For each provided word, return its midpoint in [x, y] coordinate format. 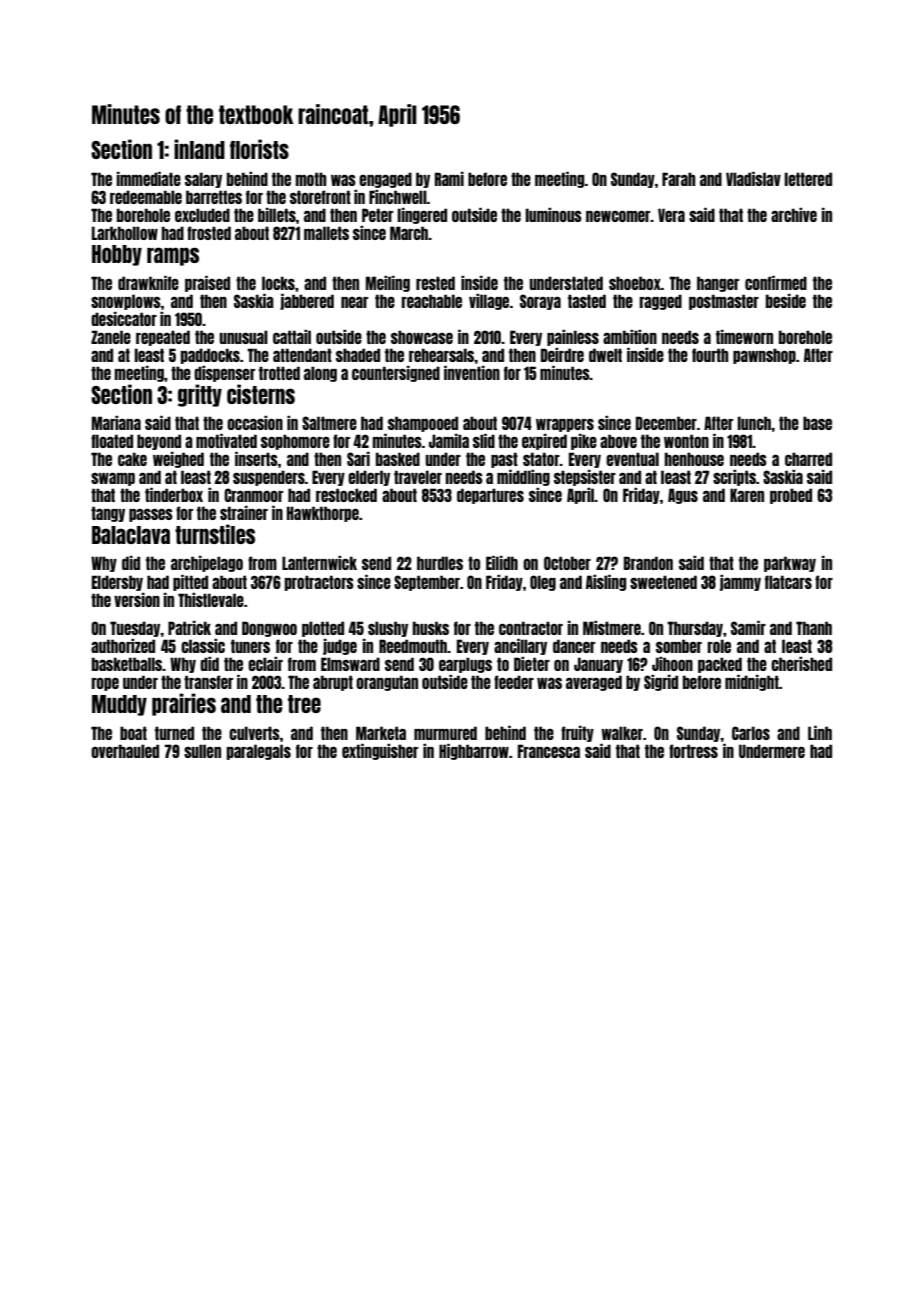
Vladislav [753, 179]
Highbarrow [474, 752]
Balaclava [131, 535]
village [489, 302]
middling [523, 478]
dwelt [605, 355]
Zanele [111, 337]
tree [304, 704]
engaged [385, 180]
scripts [734, 478]
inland [199, 149]
